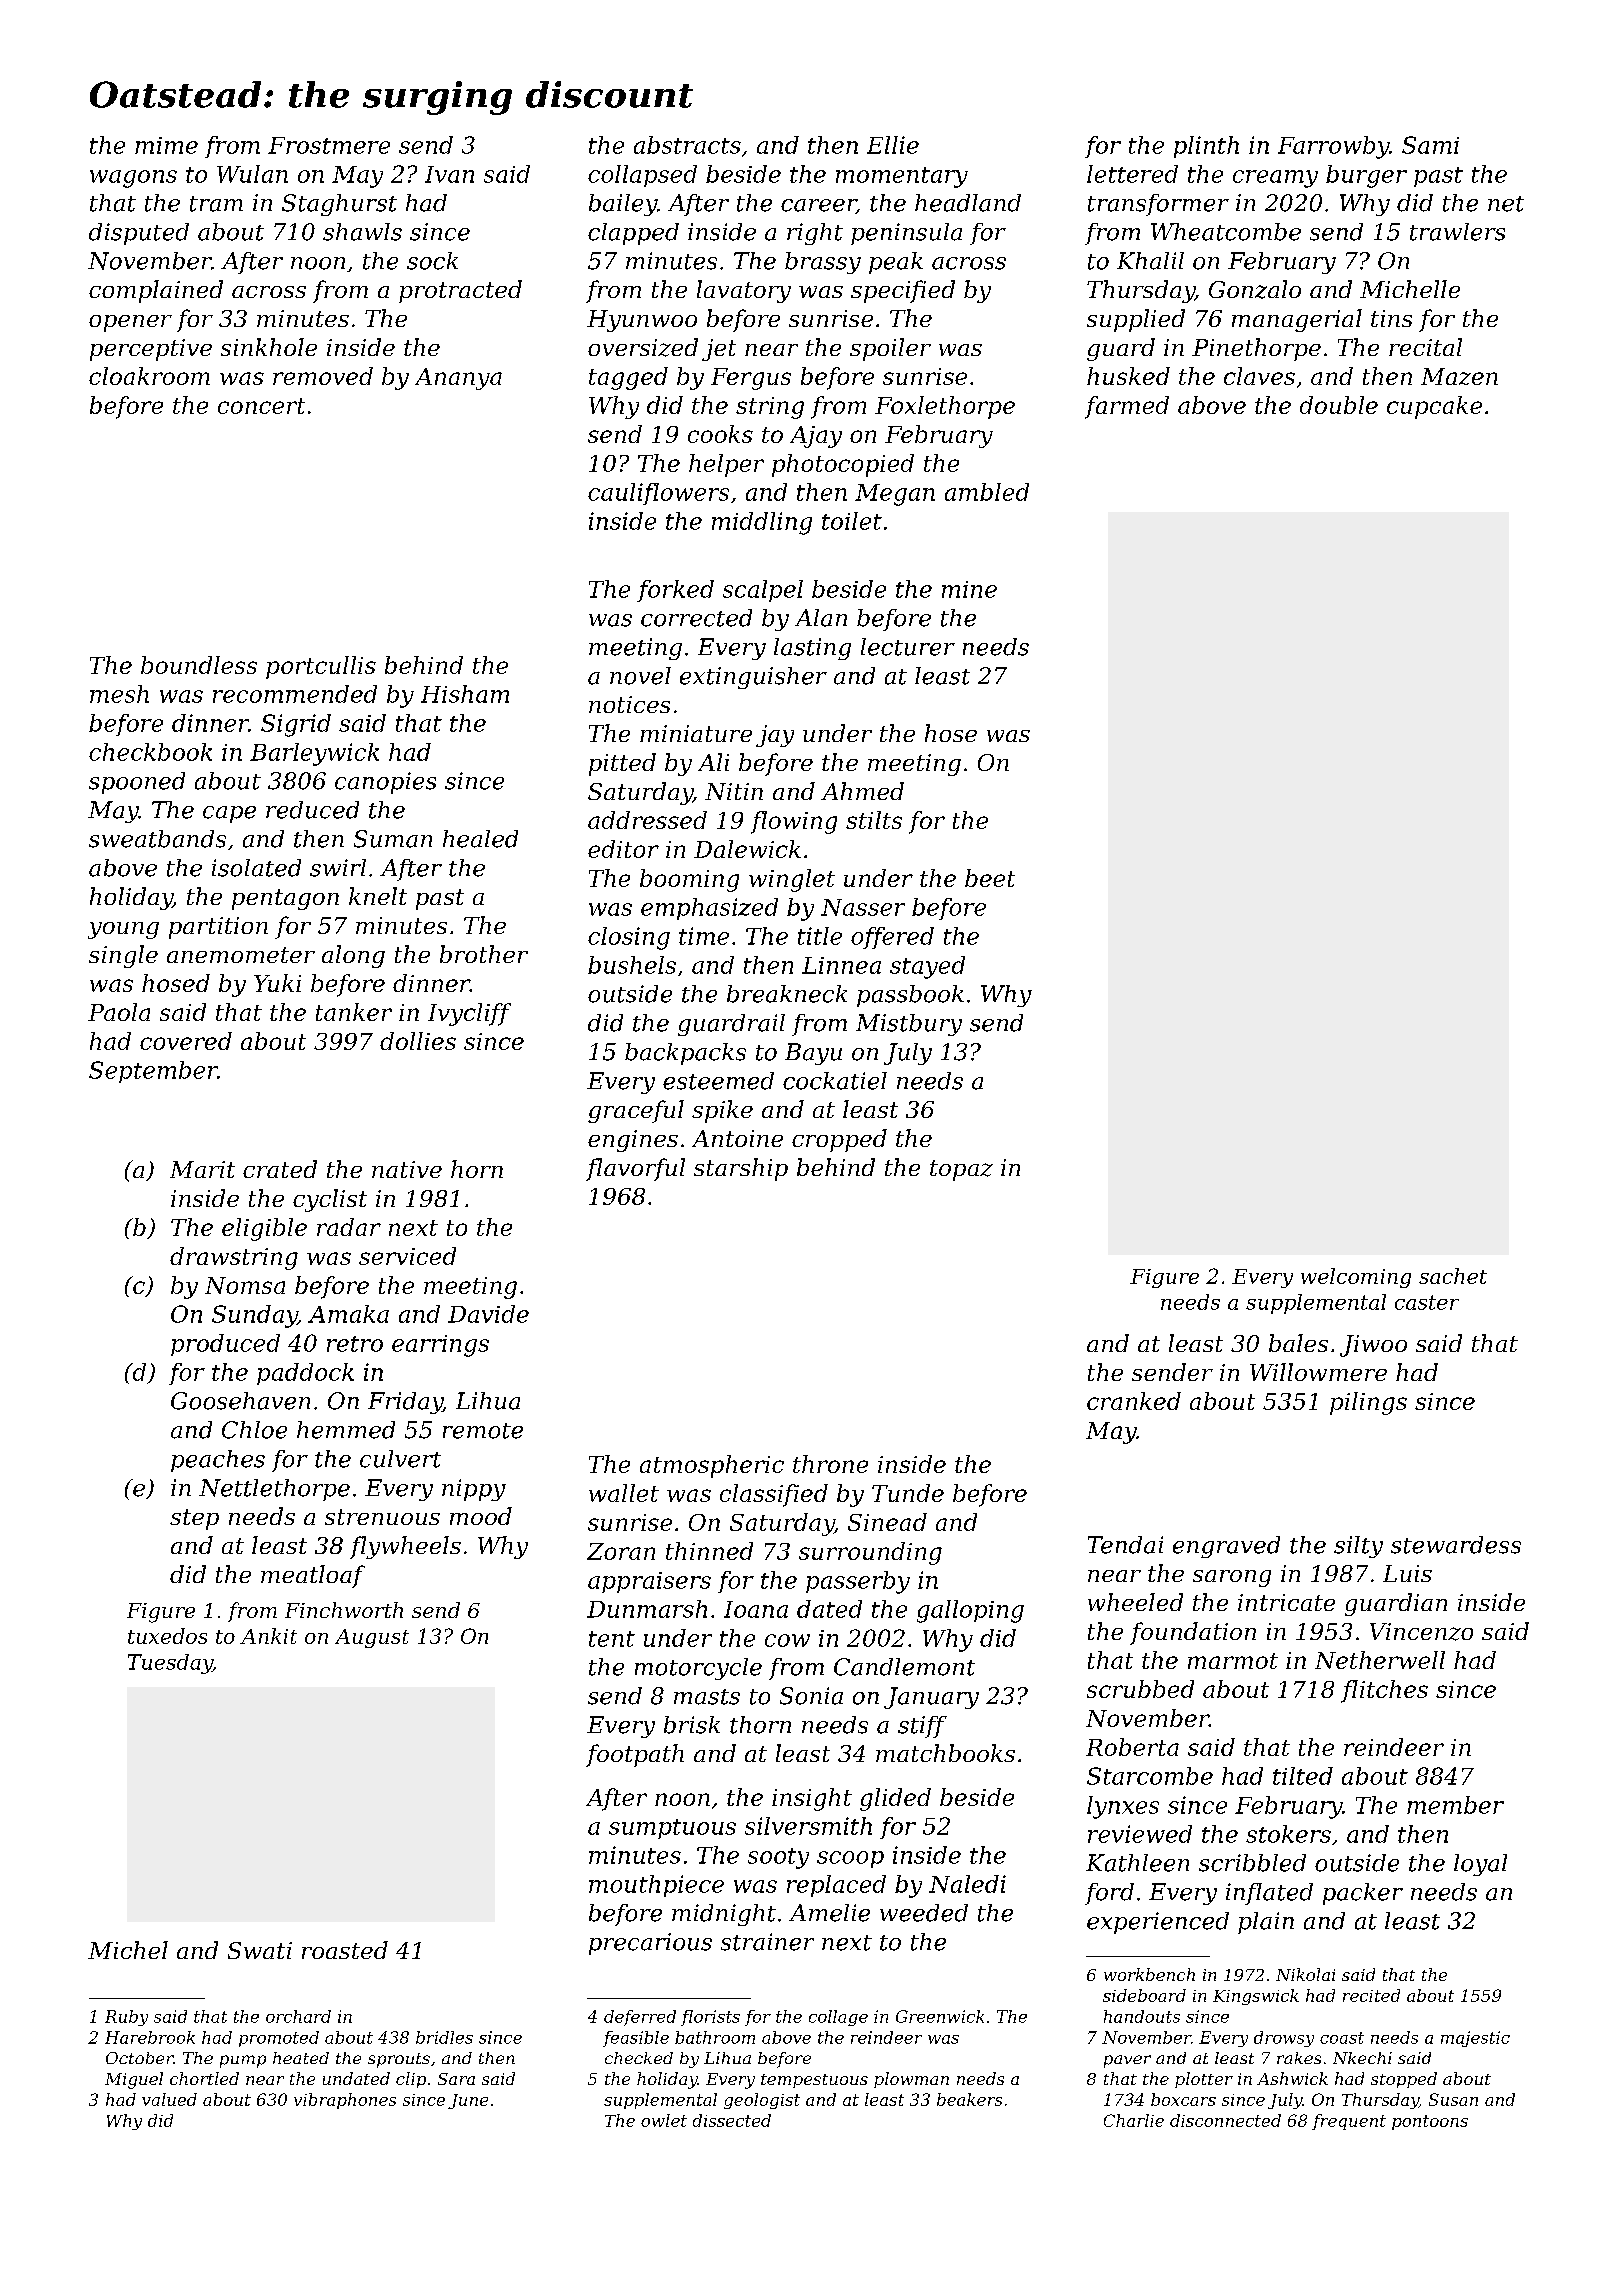  Describe the element at coordinates (252, 174) in the document. I see `Wulan` at that location.
